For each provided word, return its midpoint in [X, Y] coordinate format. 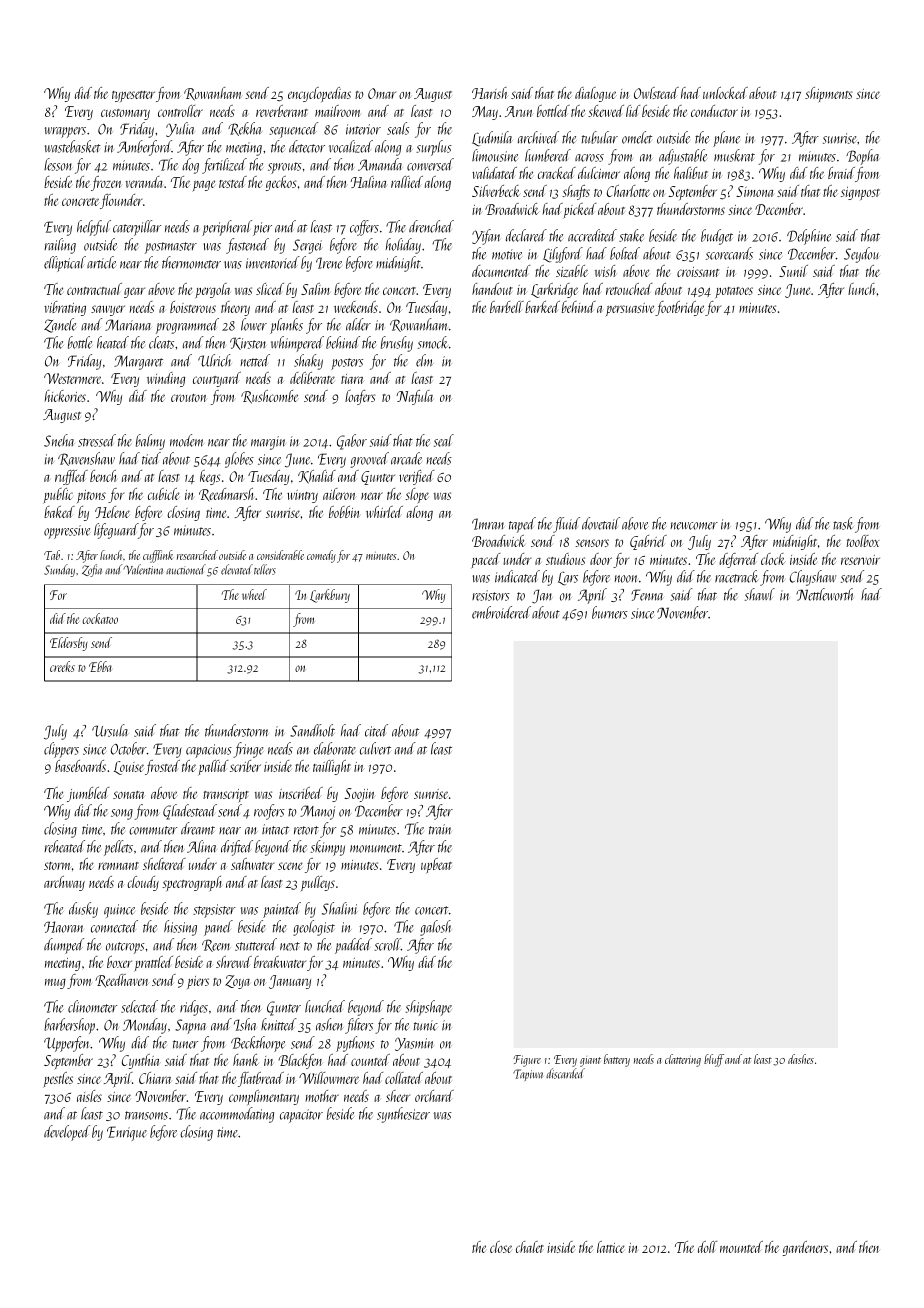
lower [254, 324]
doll [707, 1247]
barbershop [69, 1026]
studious [565, 559]
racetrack [737, 576]
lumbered [548, 155]
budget [717, 237]
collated [404, 1078]
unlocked [725, 93]
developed [67, 1133]
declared [526, 235]
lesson [58, 164]
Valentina [143, 569]
